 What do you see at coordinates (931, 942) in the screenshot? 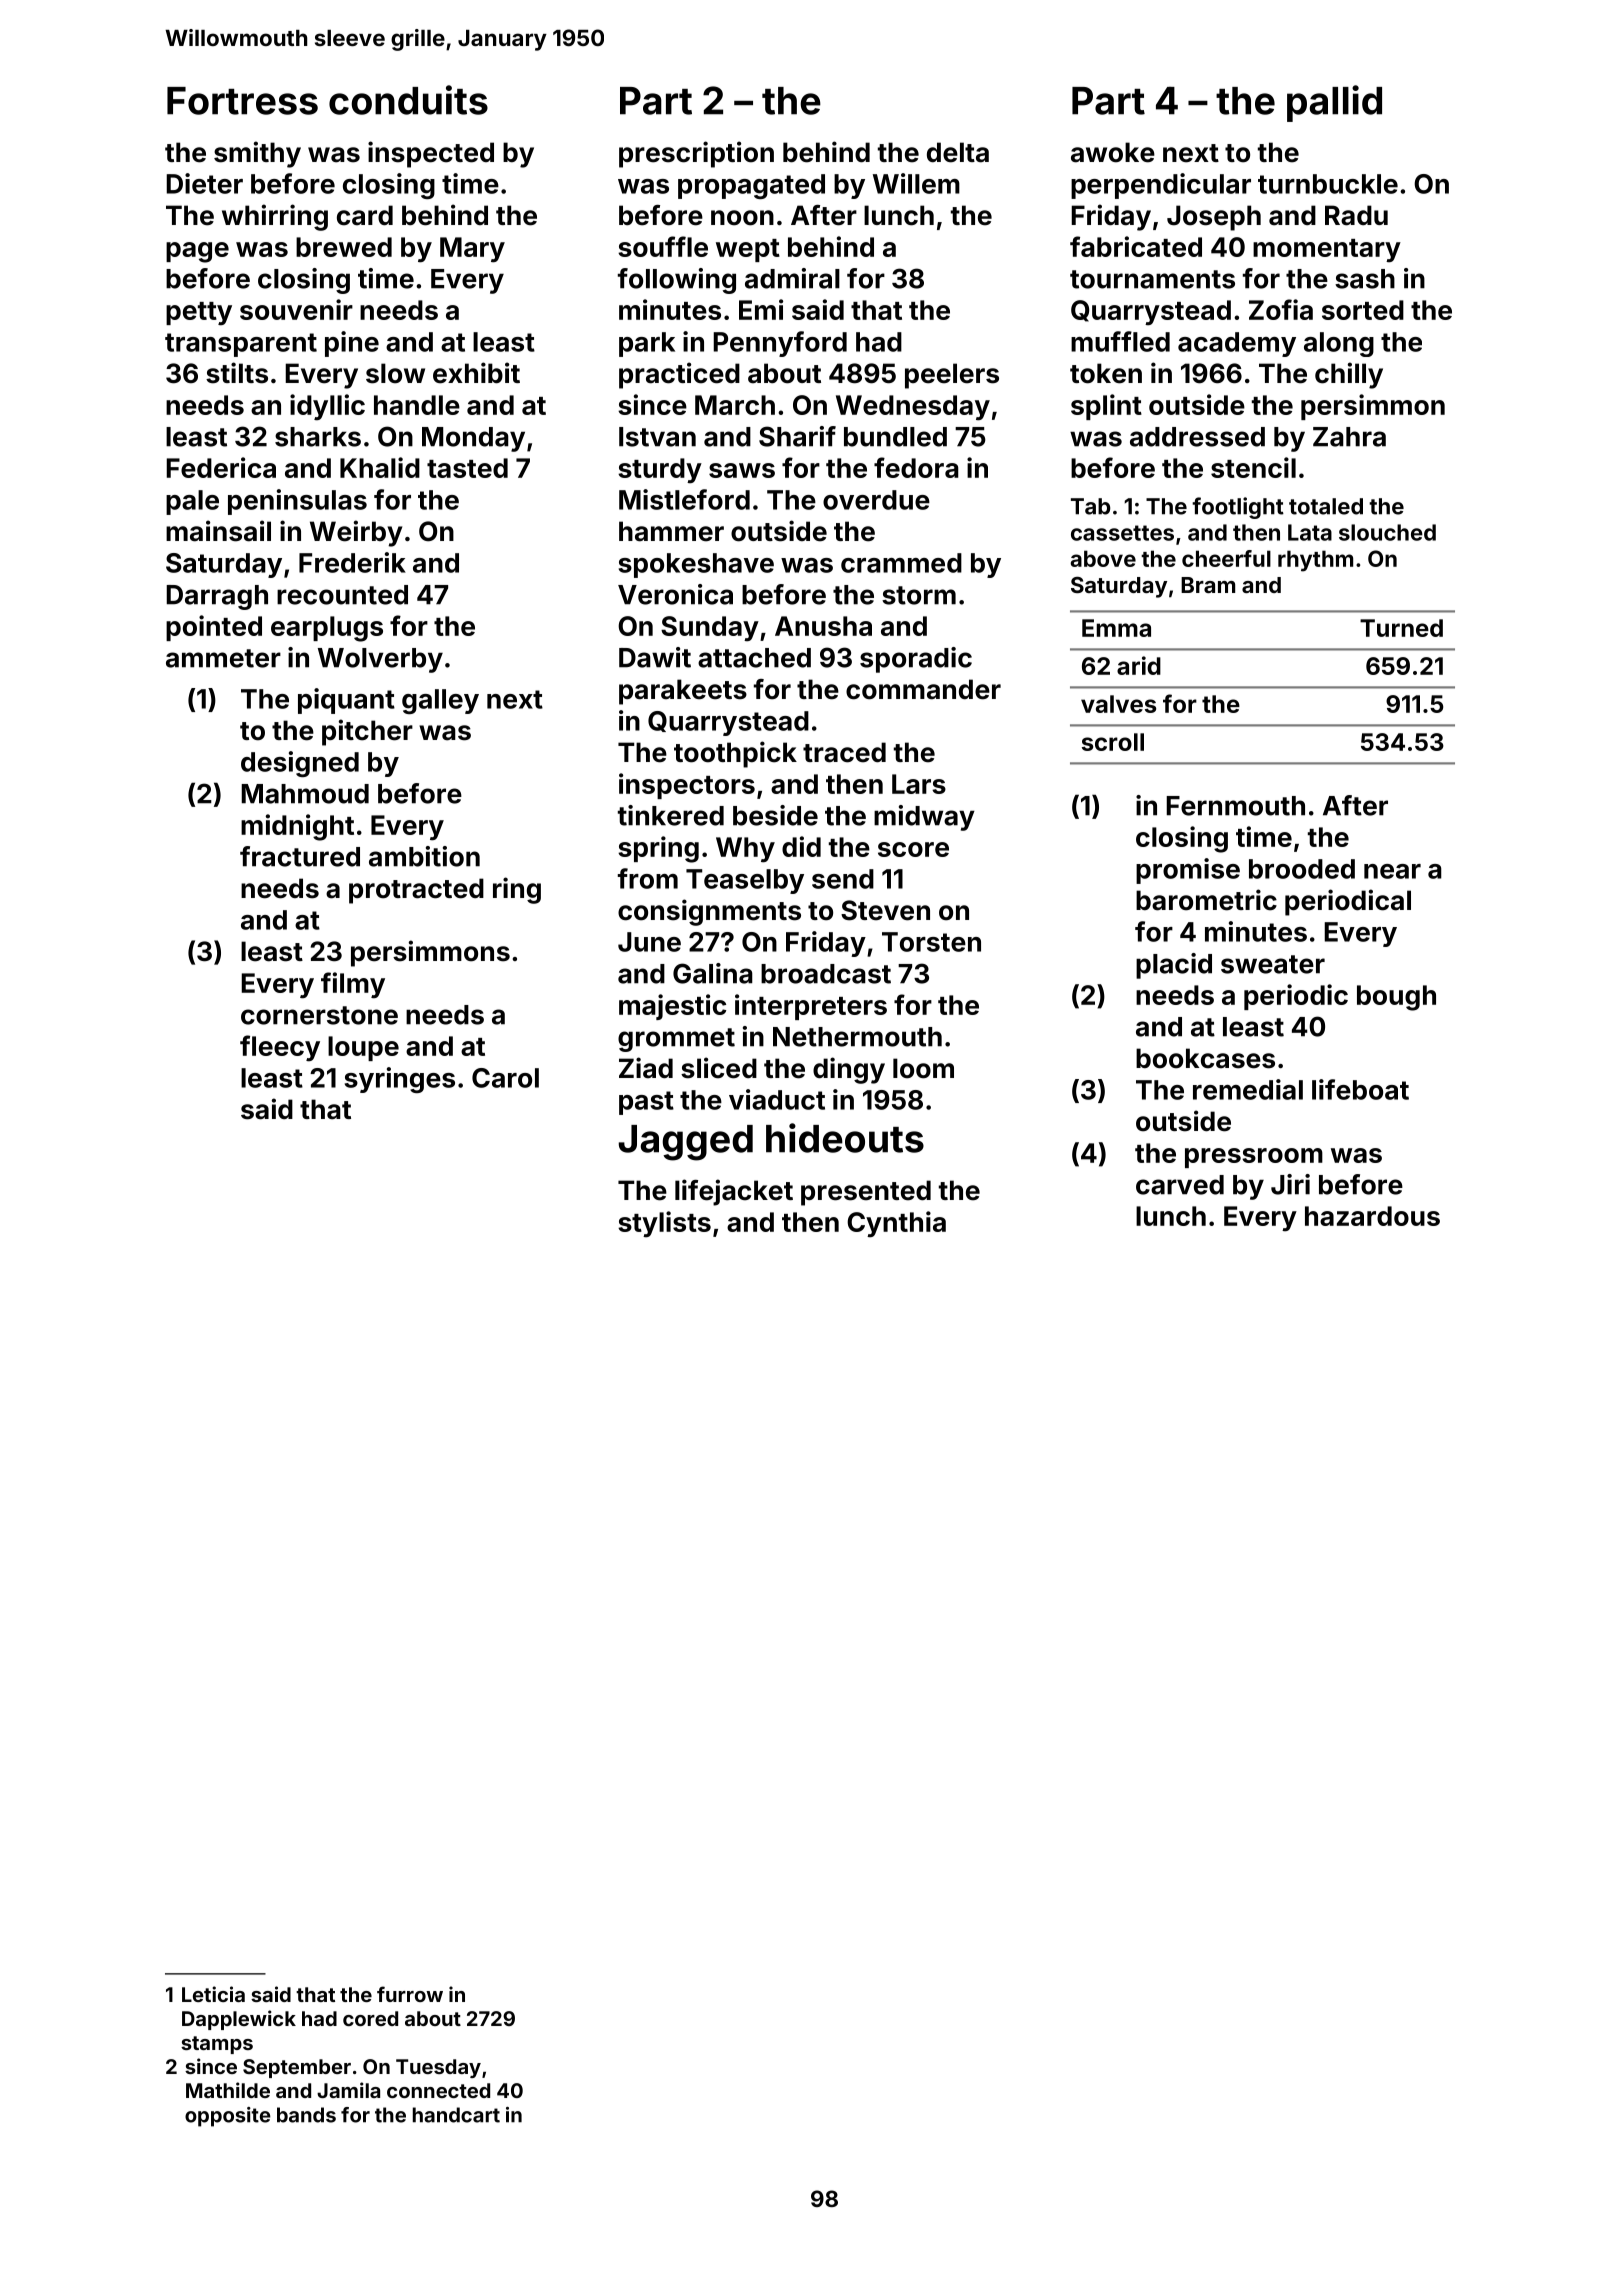
I see `Torsten` at bounding box center [931, 942].
